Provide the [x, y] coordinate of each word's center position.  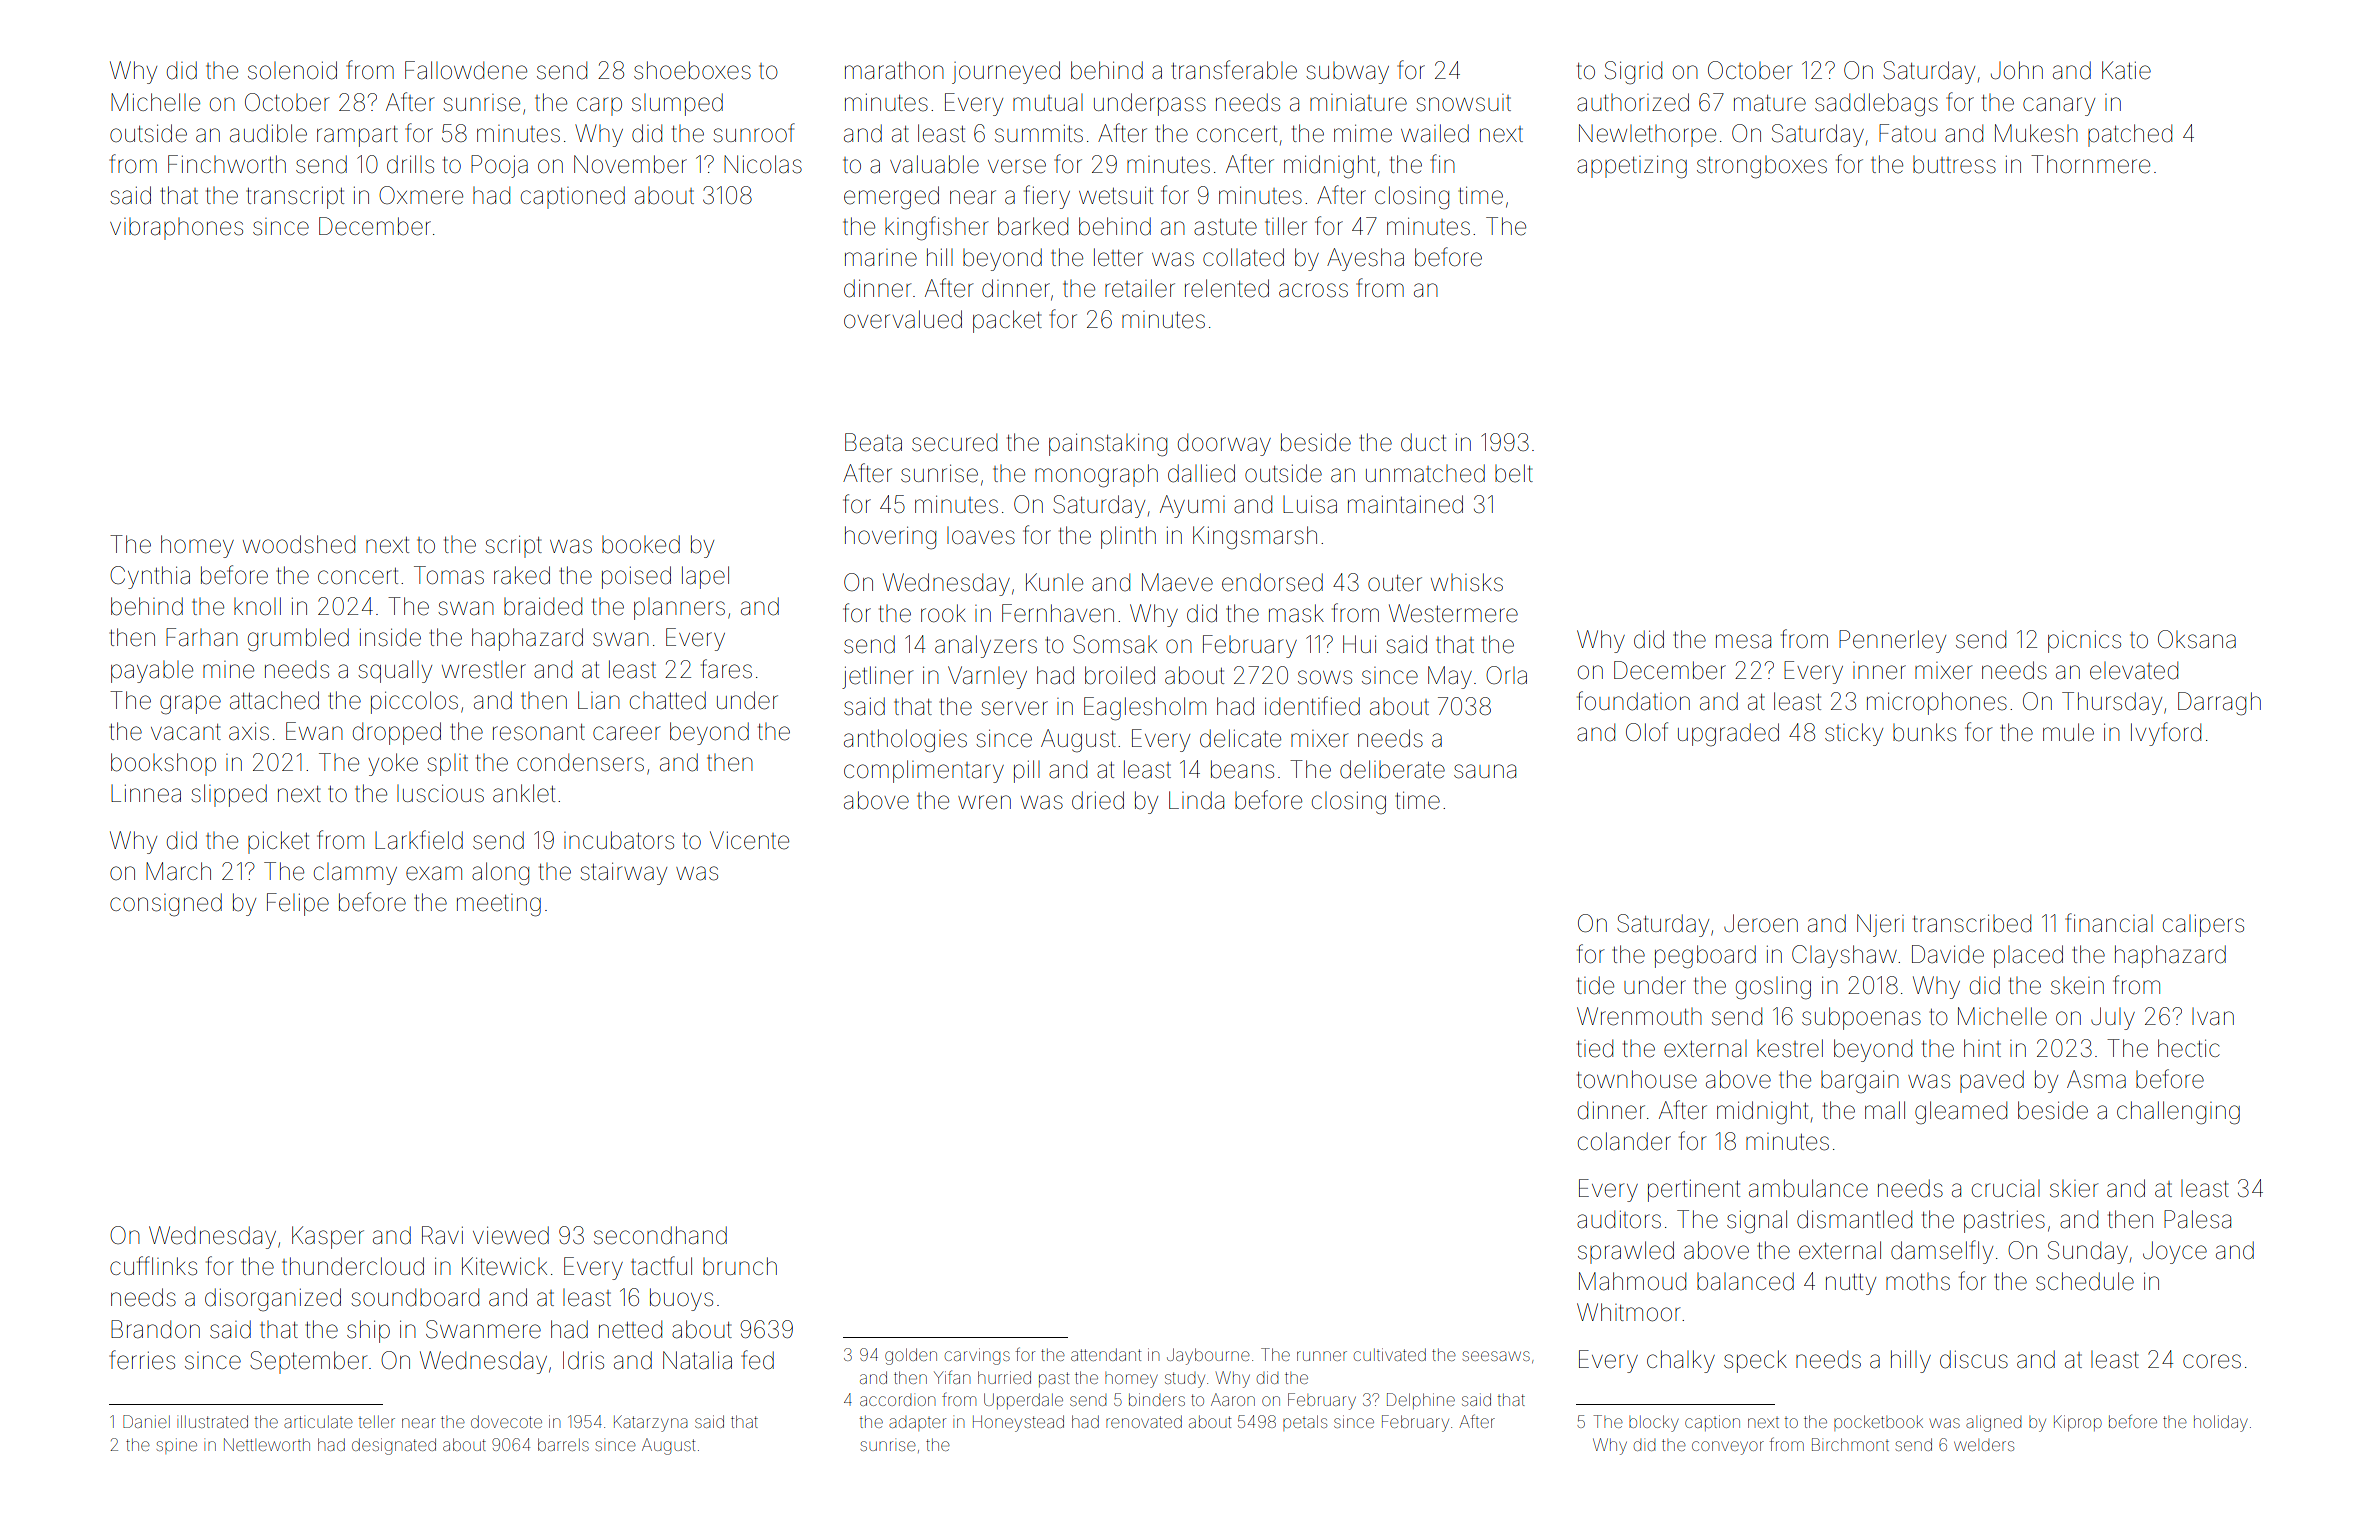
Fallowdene [466, 70]
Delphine [1421, 1401]
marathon [894, 70]
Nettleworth [267, 1444]
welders [1984, 1445]
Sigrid [1633, 73]
